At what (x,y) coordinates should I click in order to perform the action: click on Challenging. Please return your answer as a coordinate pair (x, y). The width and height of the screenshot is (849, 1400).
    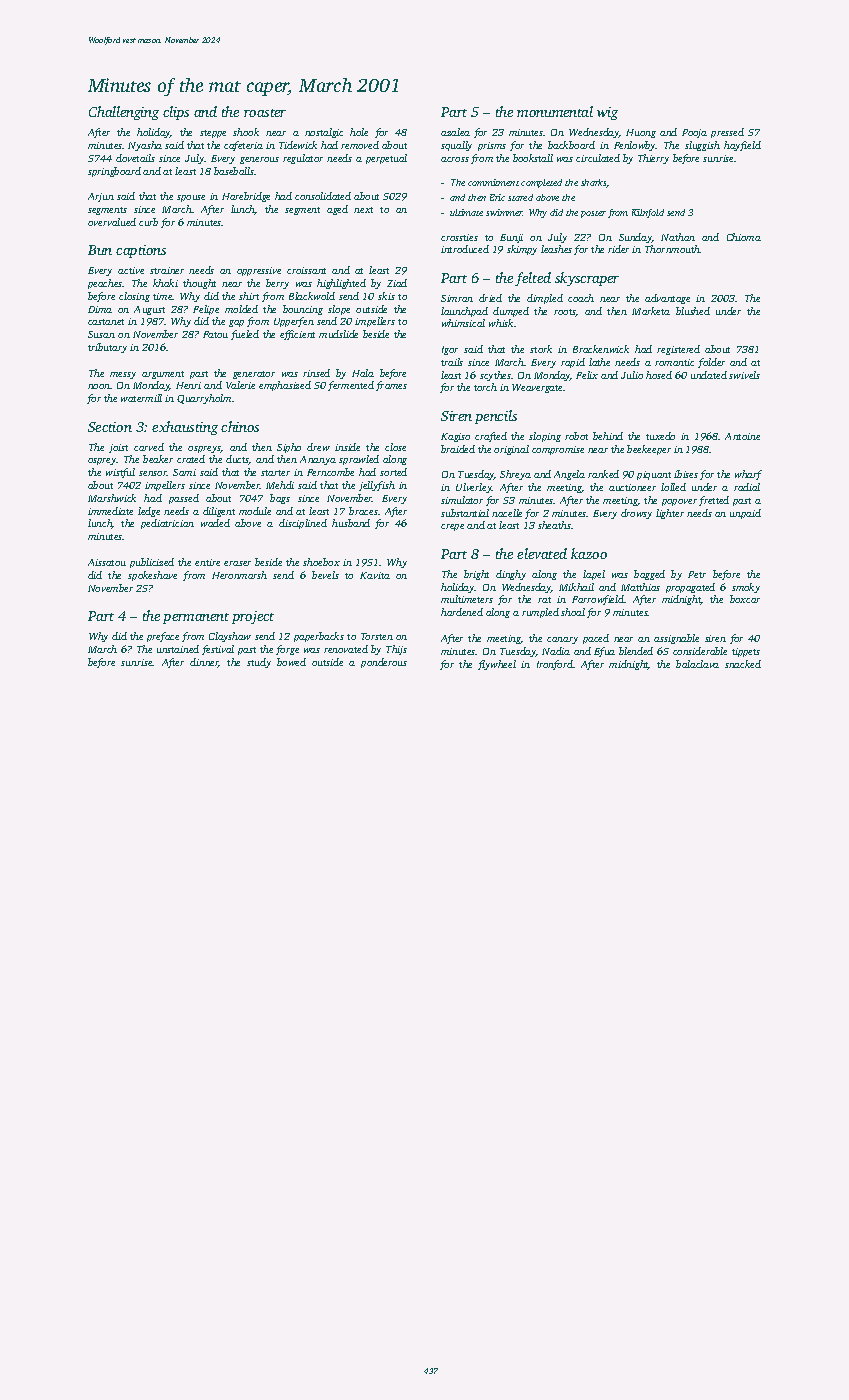
    Looking at the image, I should click on (124, 113).
